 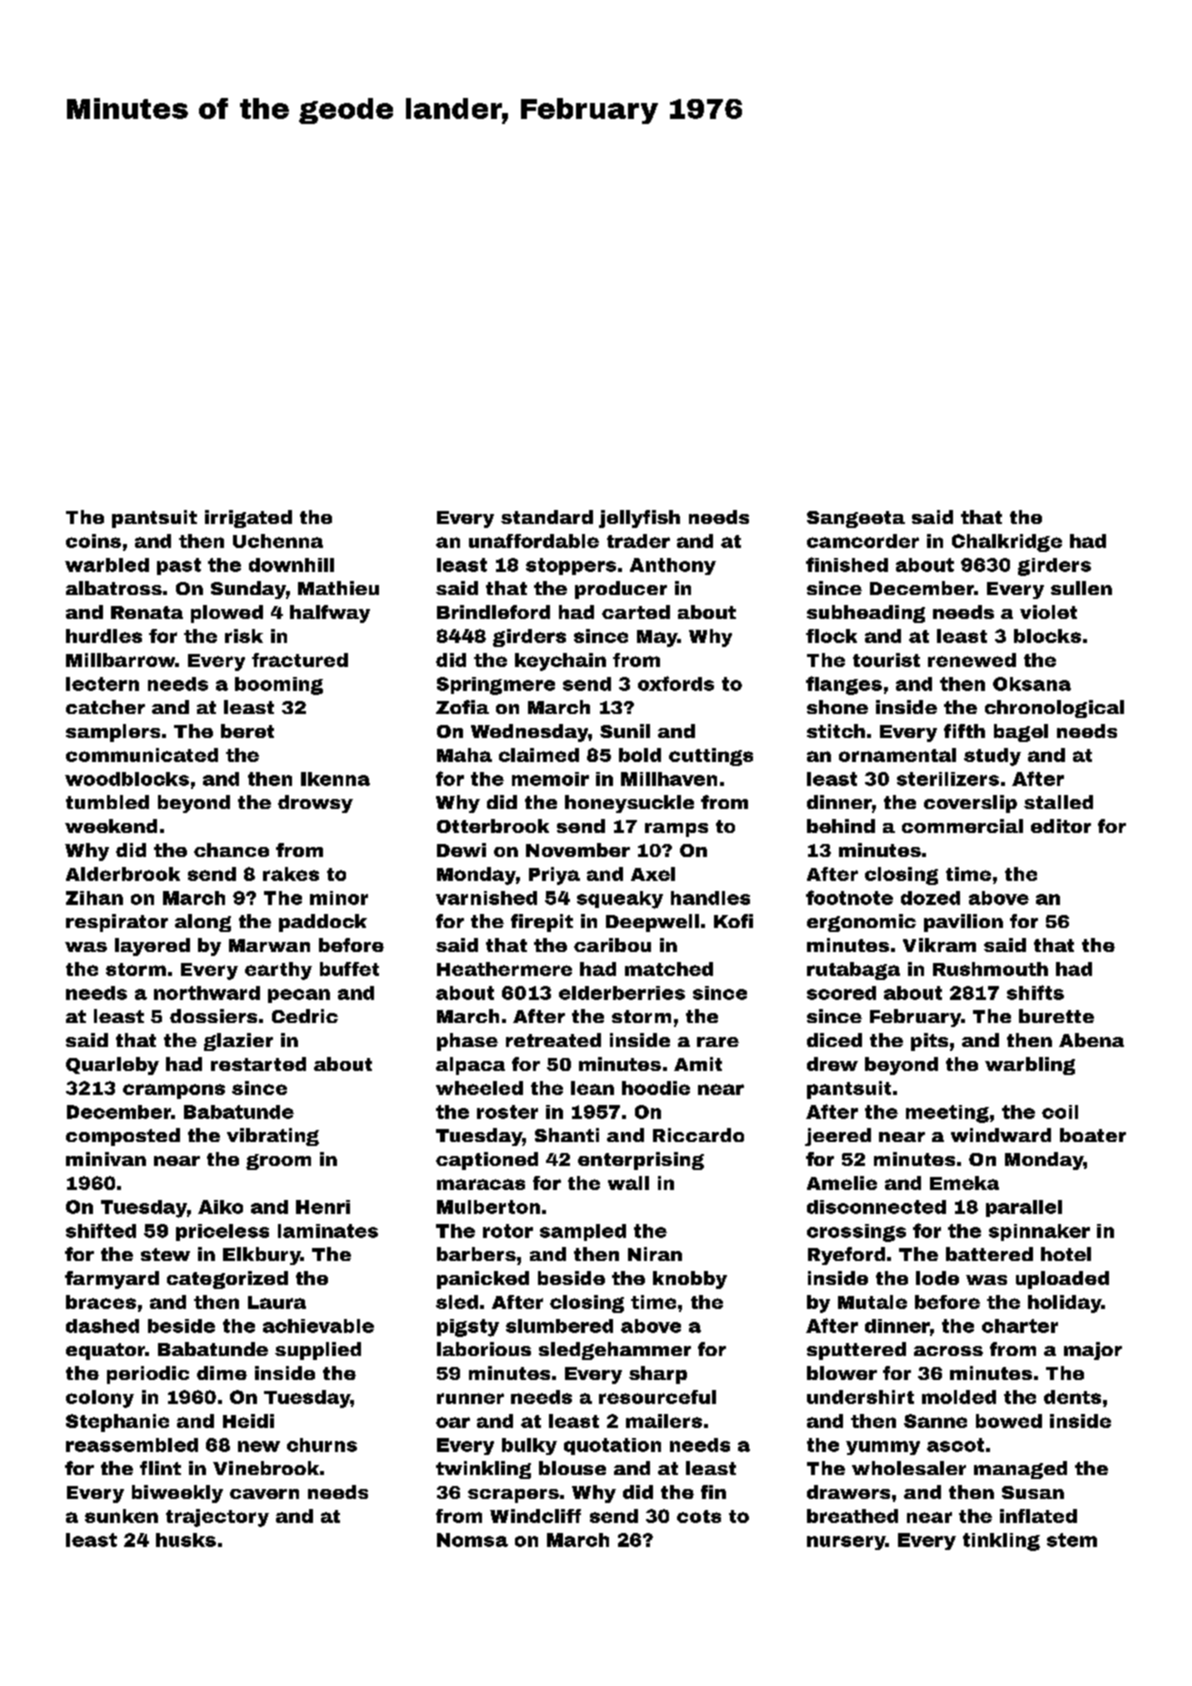 What do you see at coordinates (322, 1445) in the page?
I see `churns` at bounding box center [322, 1445].
